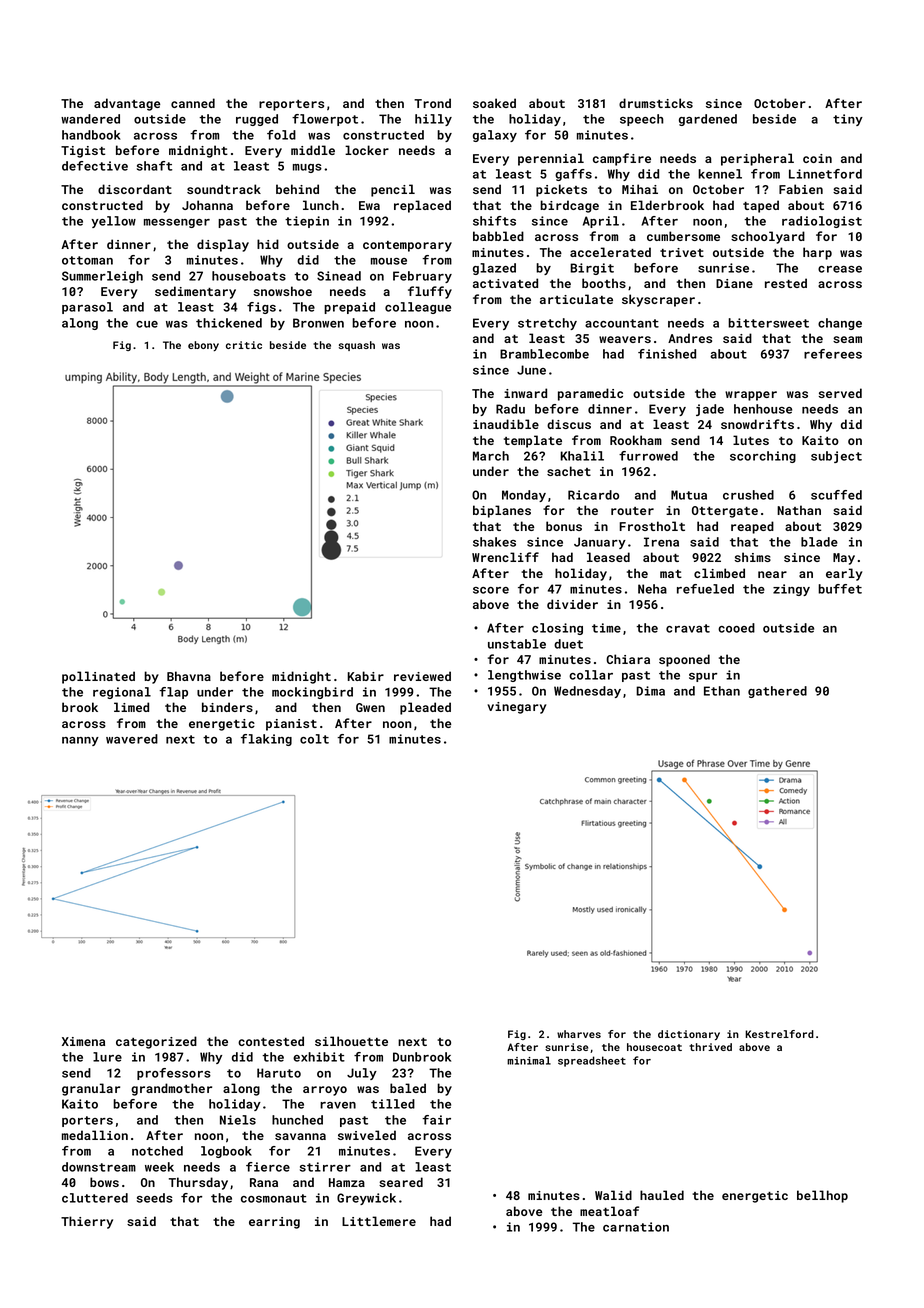  Describe the element at coordinates (683, 236) in the page. I see `cumbersome` at that location.
